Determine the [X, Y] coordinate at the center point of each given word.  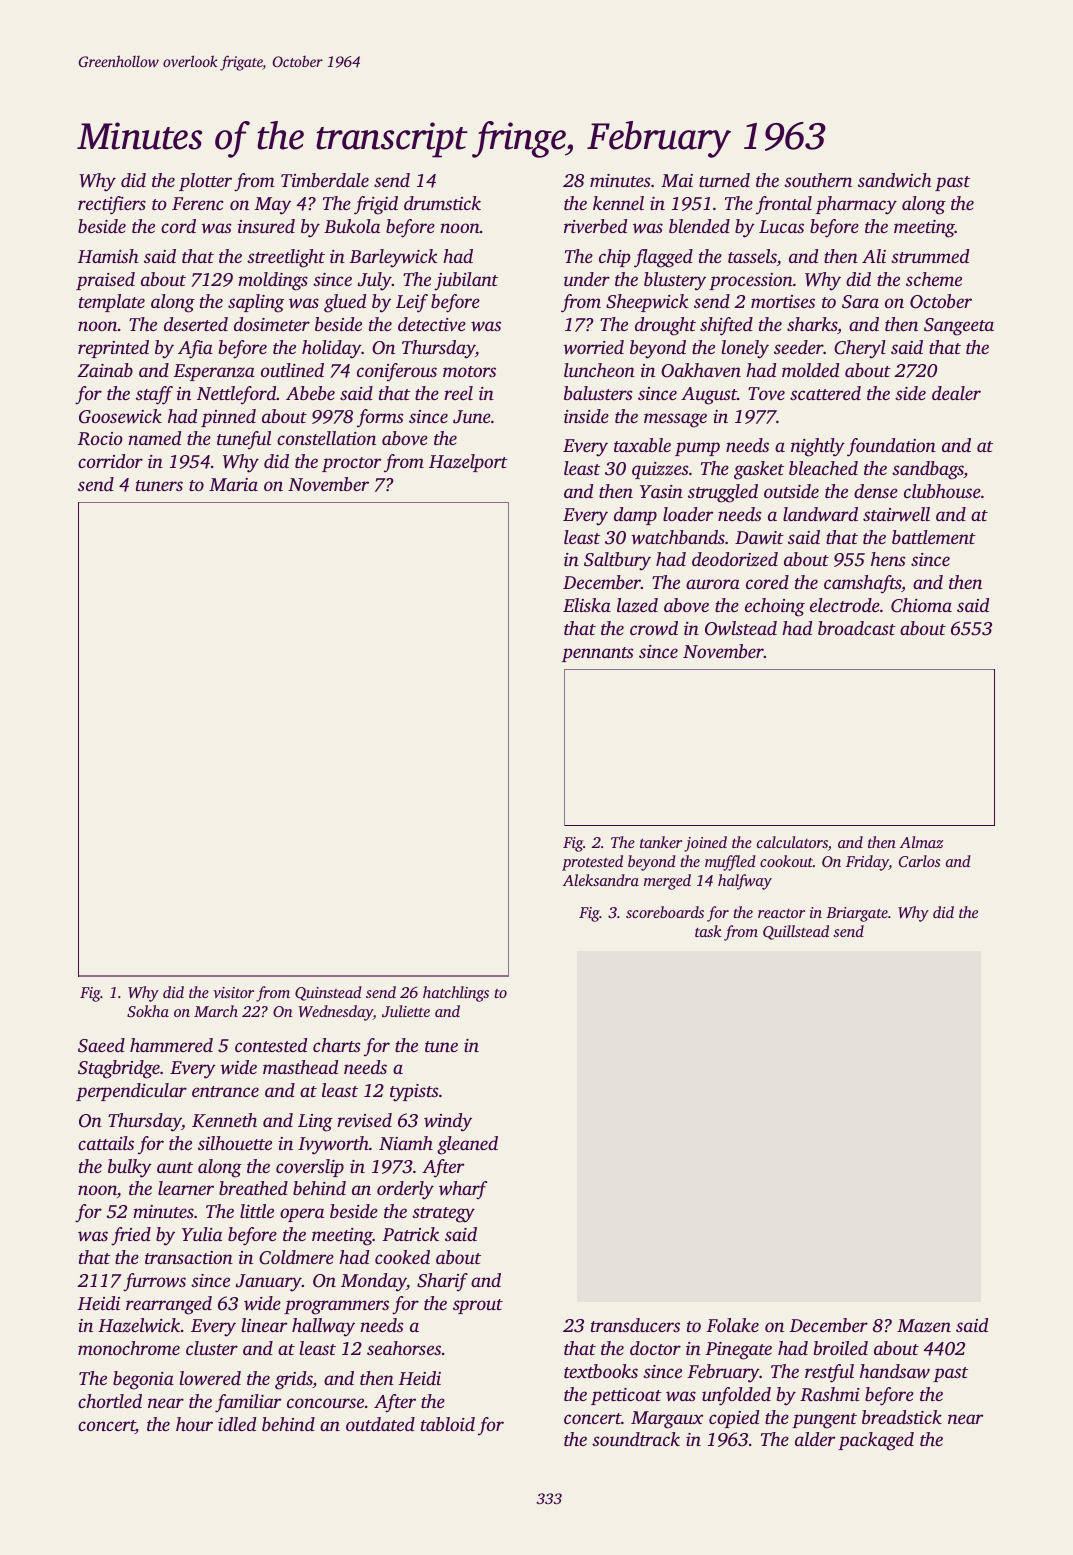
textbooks [601, 1371]
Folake [733, 1325]
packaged [876, 1441]
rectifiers [112, 205]
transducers [635, 1325]
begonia [143, 1380]
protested [592, 863]
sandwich [895, 180]
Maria [233, 484]
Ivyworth [333, 1145]
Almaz [921, 842]
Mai [677, 180]
